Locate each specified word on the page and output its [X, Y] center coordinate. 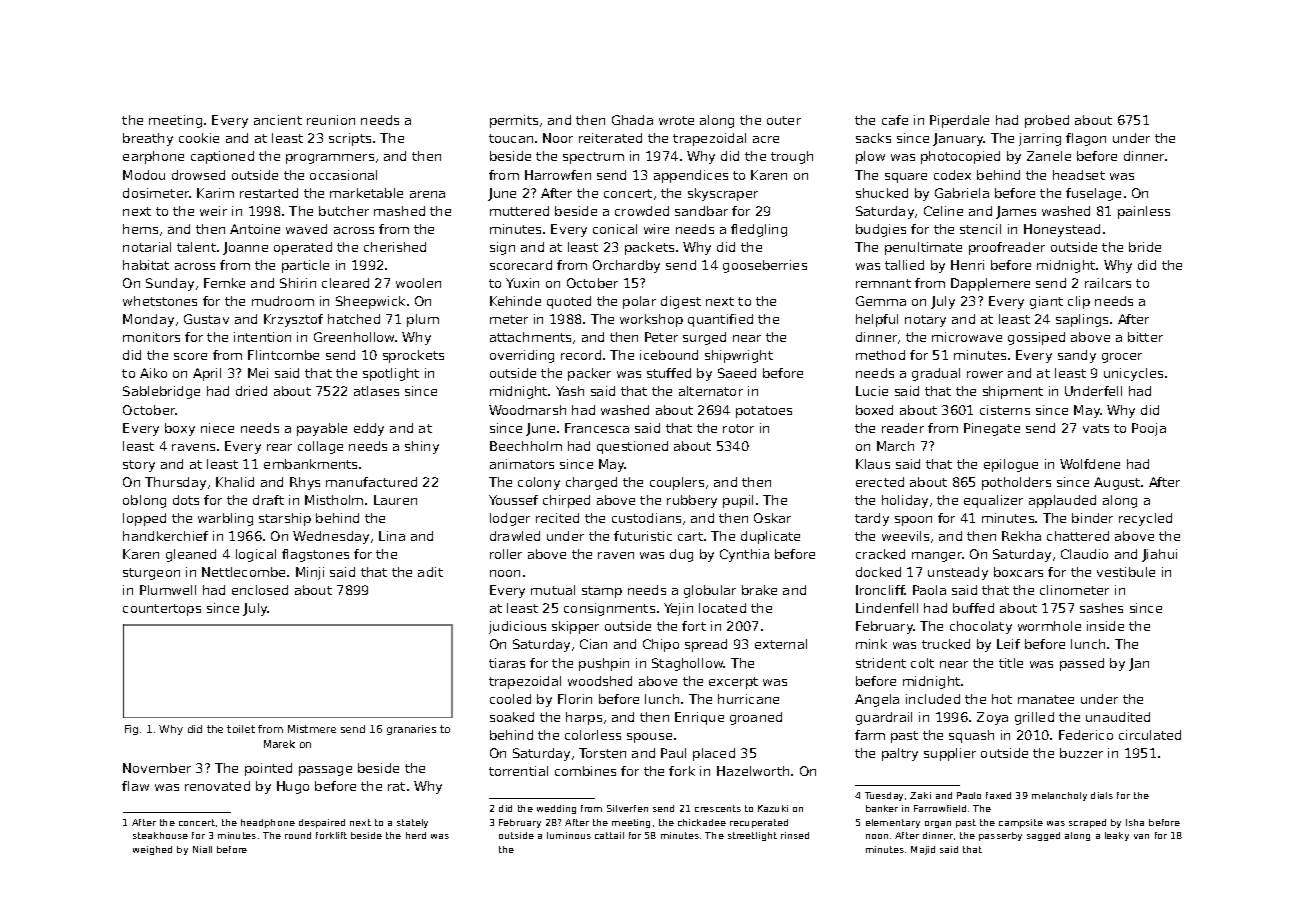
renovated [217, 786]
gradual [936, 374]
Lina [392, 536]
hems [140, 229]
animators [522, 464]
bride [1145, 247]
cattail [609, 835]
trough [792, 157]
